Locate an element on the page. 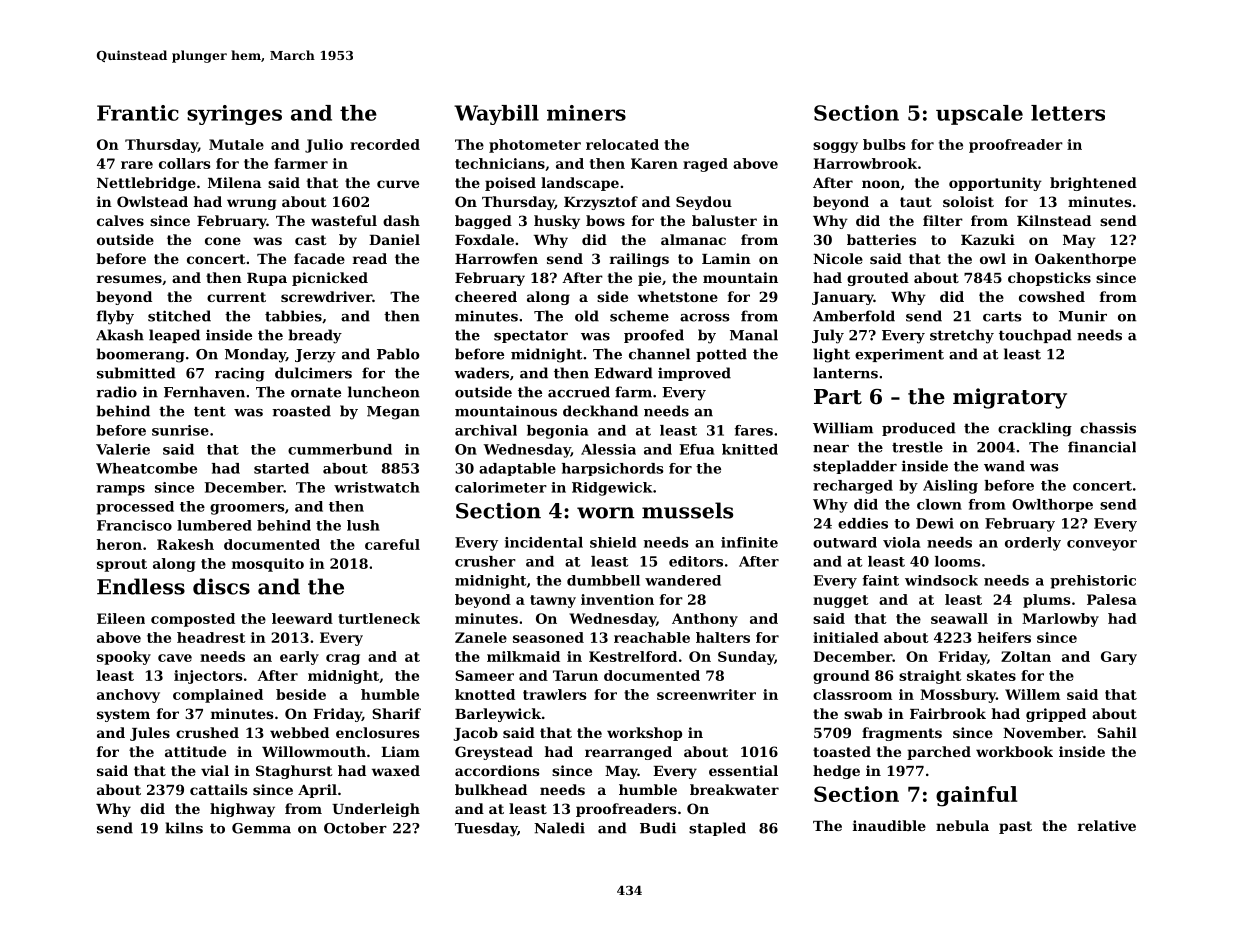  July is located at coordinates (828, 336).
